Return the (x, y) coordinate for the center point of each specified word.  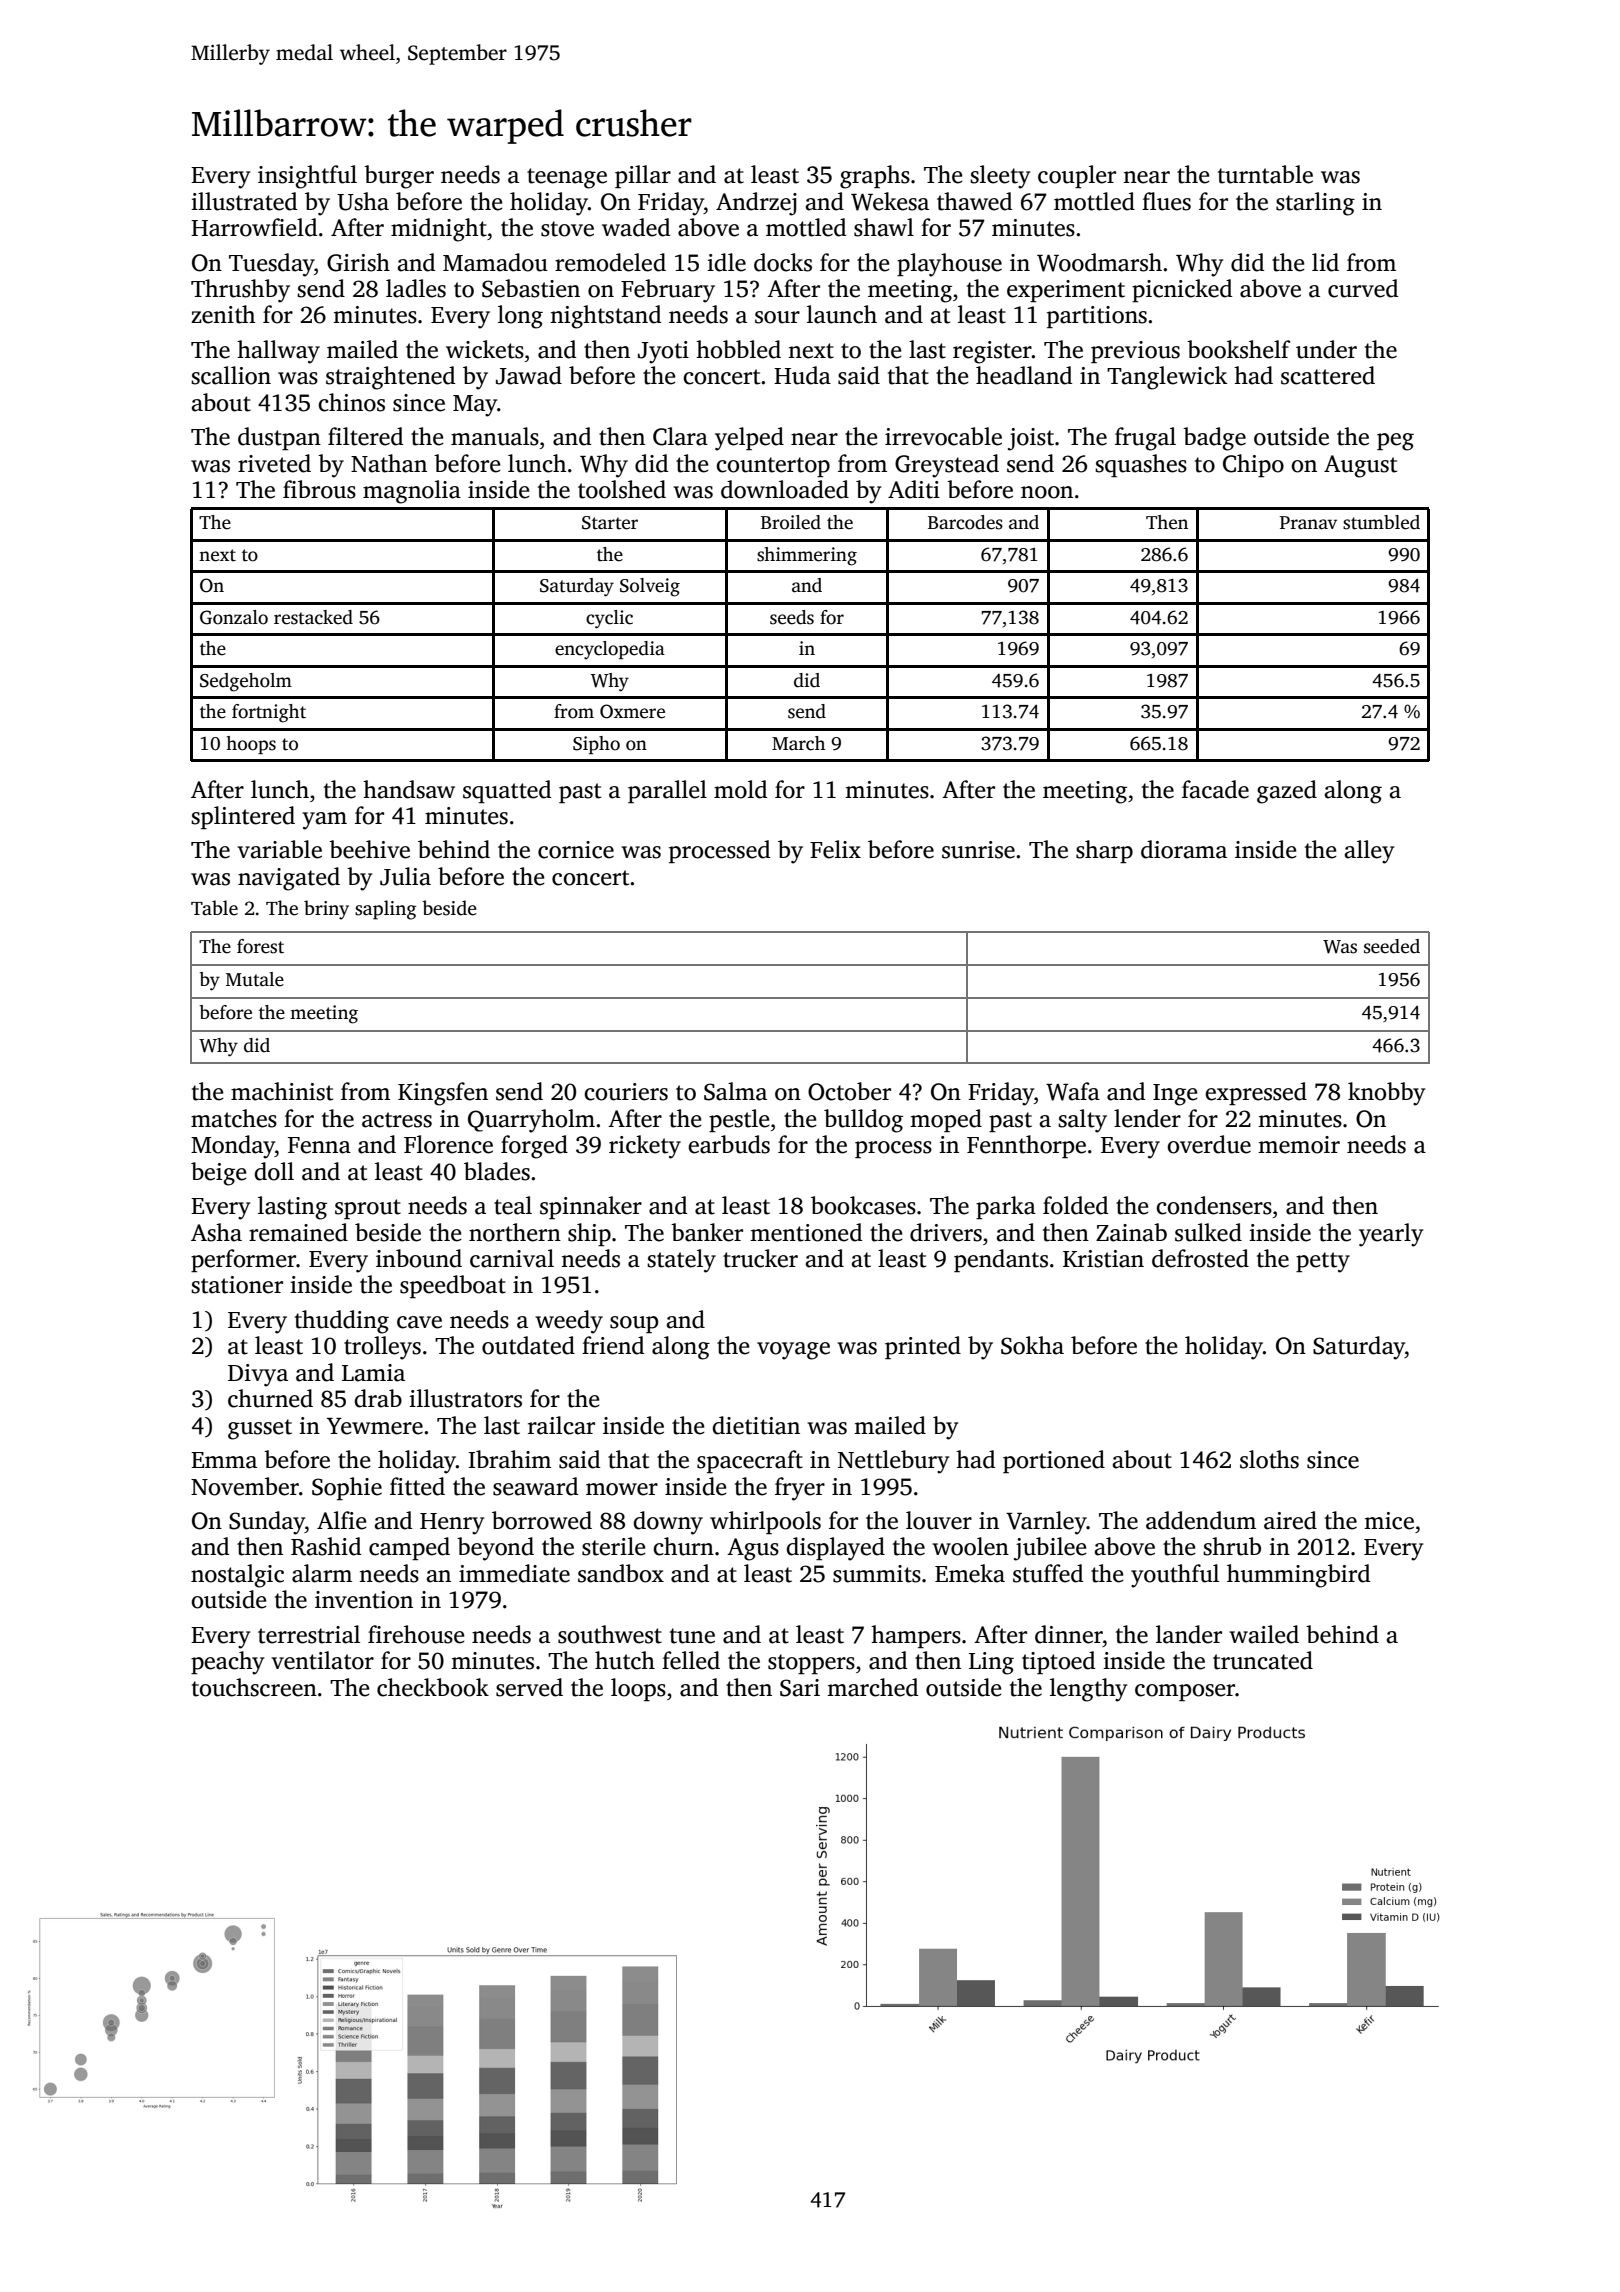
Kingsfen (443, 1094)
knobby (1386, 1094)
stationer (237, 1285)
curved (1363, 288)
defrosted (1200, 1258)
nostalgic (237, 1576)
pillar (643, 176)
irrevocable (943, 436)
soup (634, 1324)
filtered (365, 436)
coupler (1077, 176)
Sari (800, 1688)
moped (946, 1120)
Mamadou (495, 262)
